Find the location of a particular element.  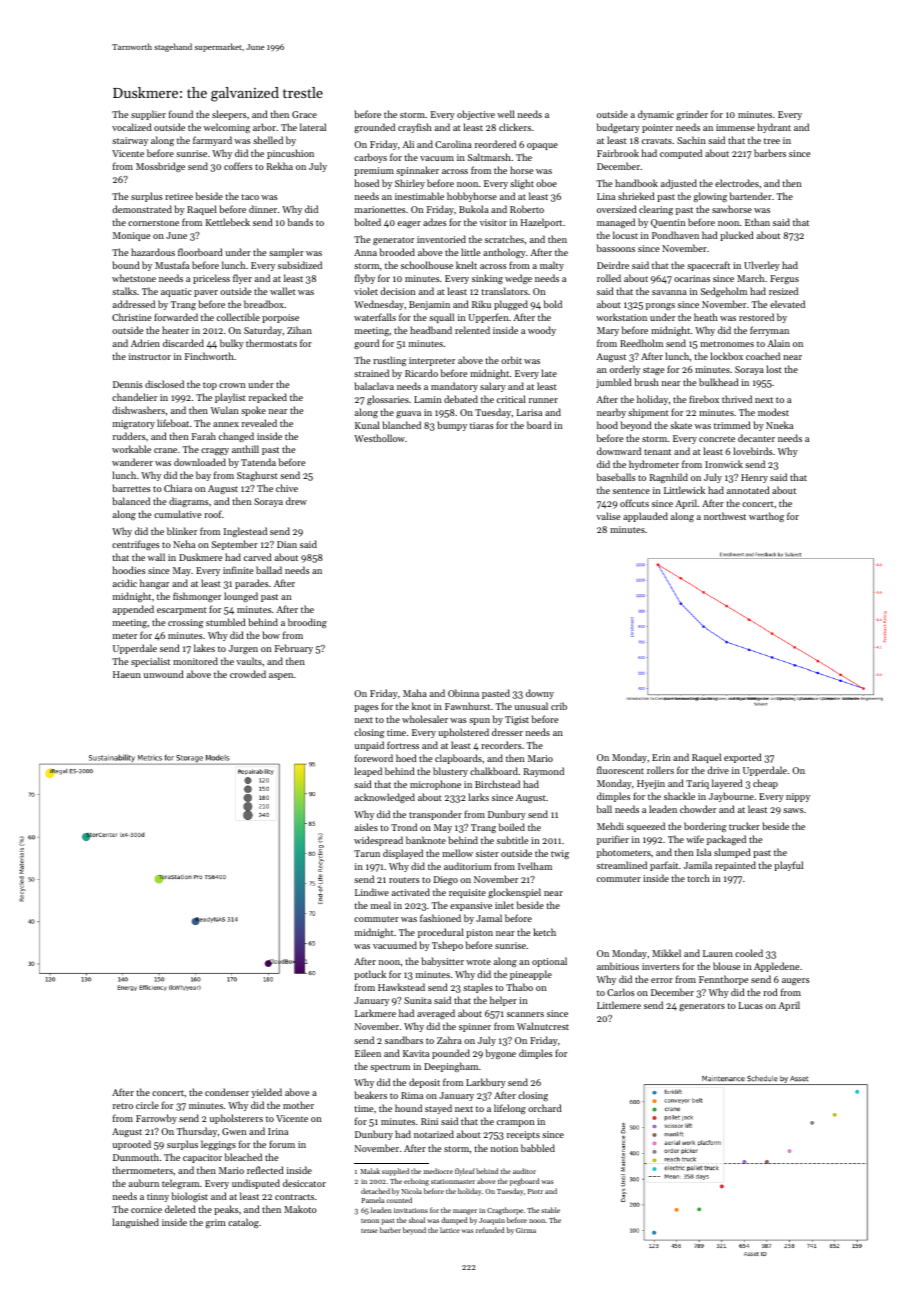

hydrant is located at coordinates (774, 128).
